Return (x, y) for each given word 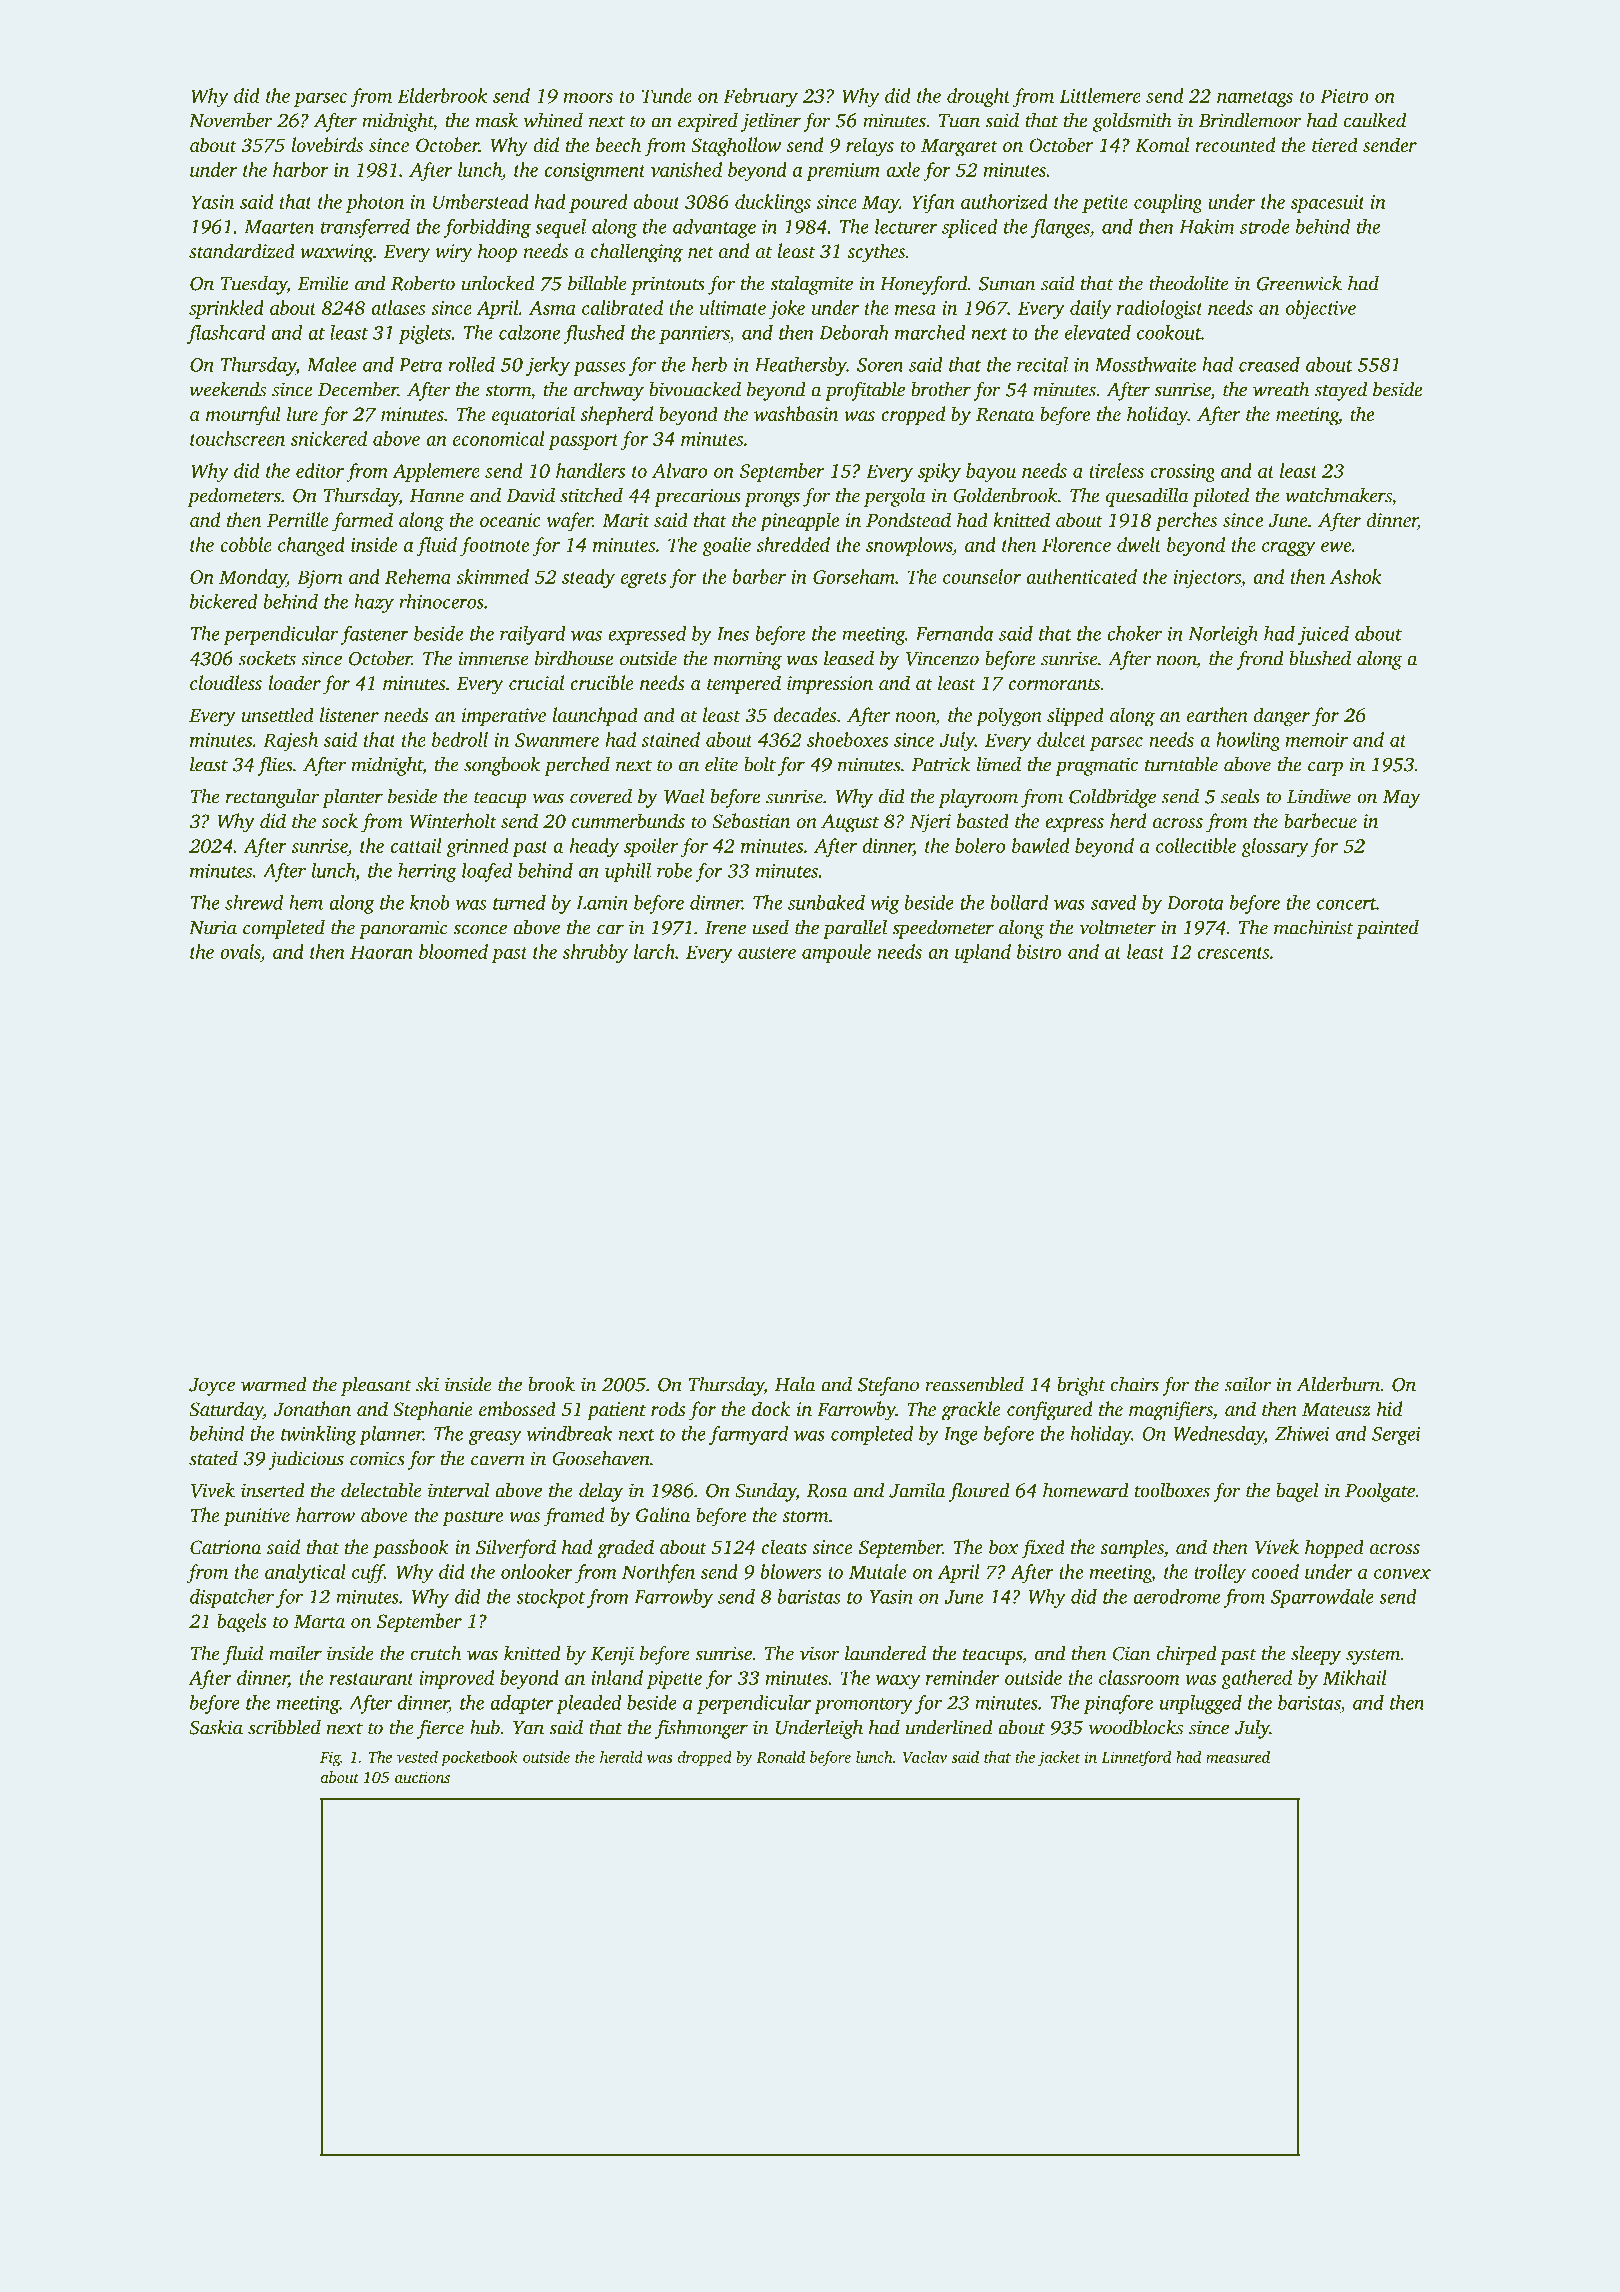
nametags (1255, 99)
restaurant (372, 1679)
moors (588, 98)
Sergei (1396, 1436)
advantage (714, 228)
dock (771, 1408)
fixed (1043, 1549)
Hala (795, 1384)
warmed (274, 1384)
